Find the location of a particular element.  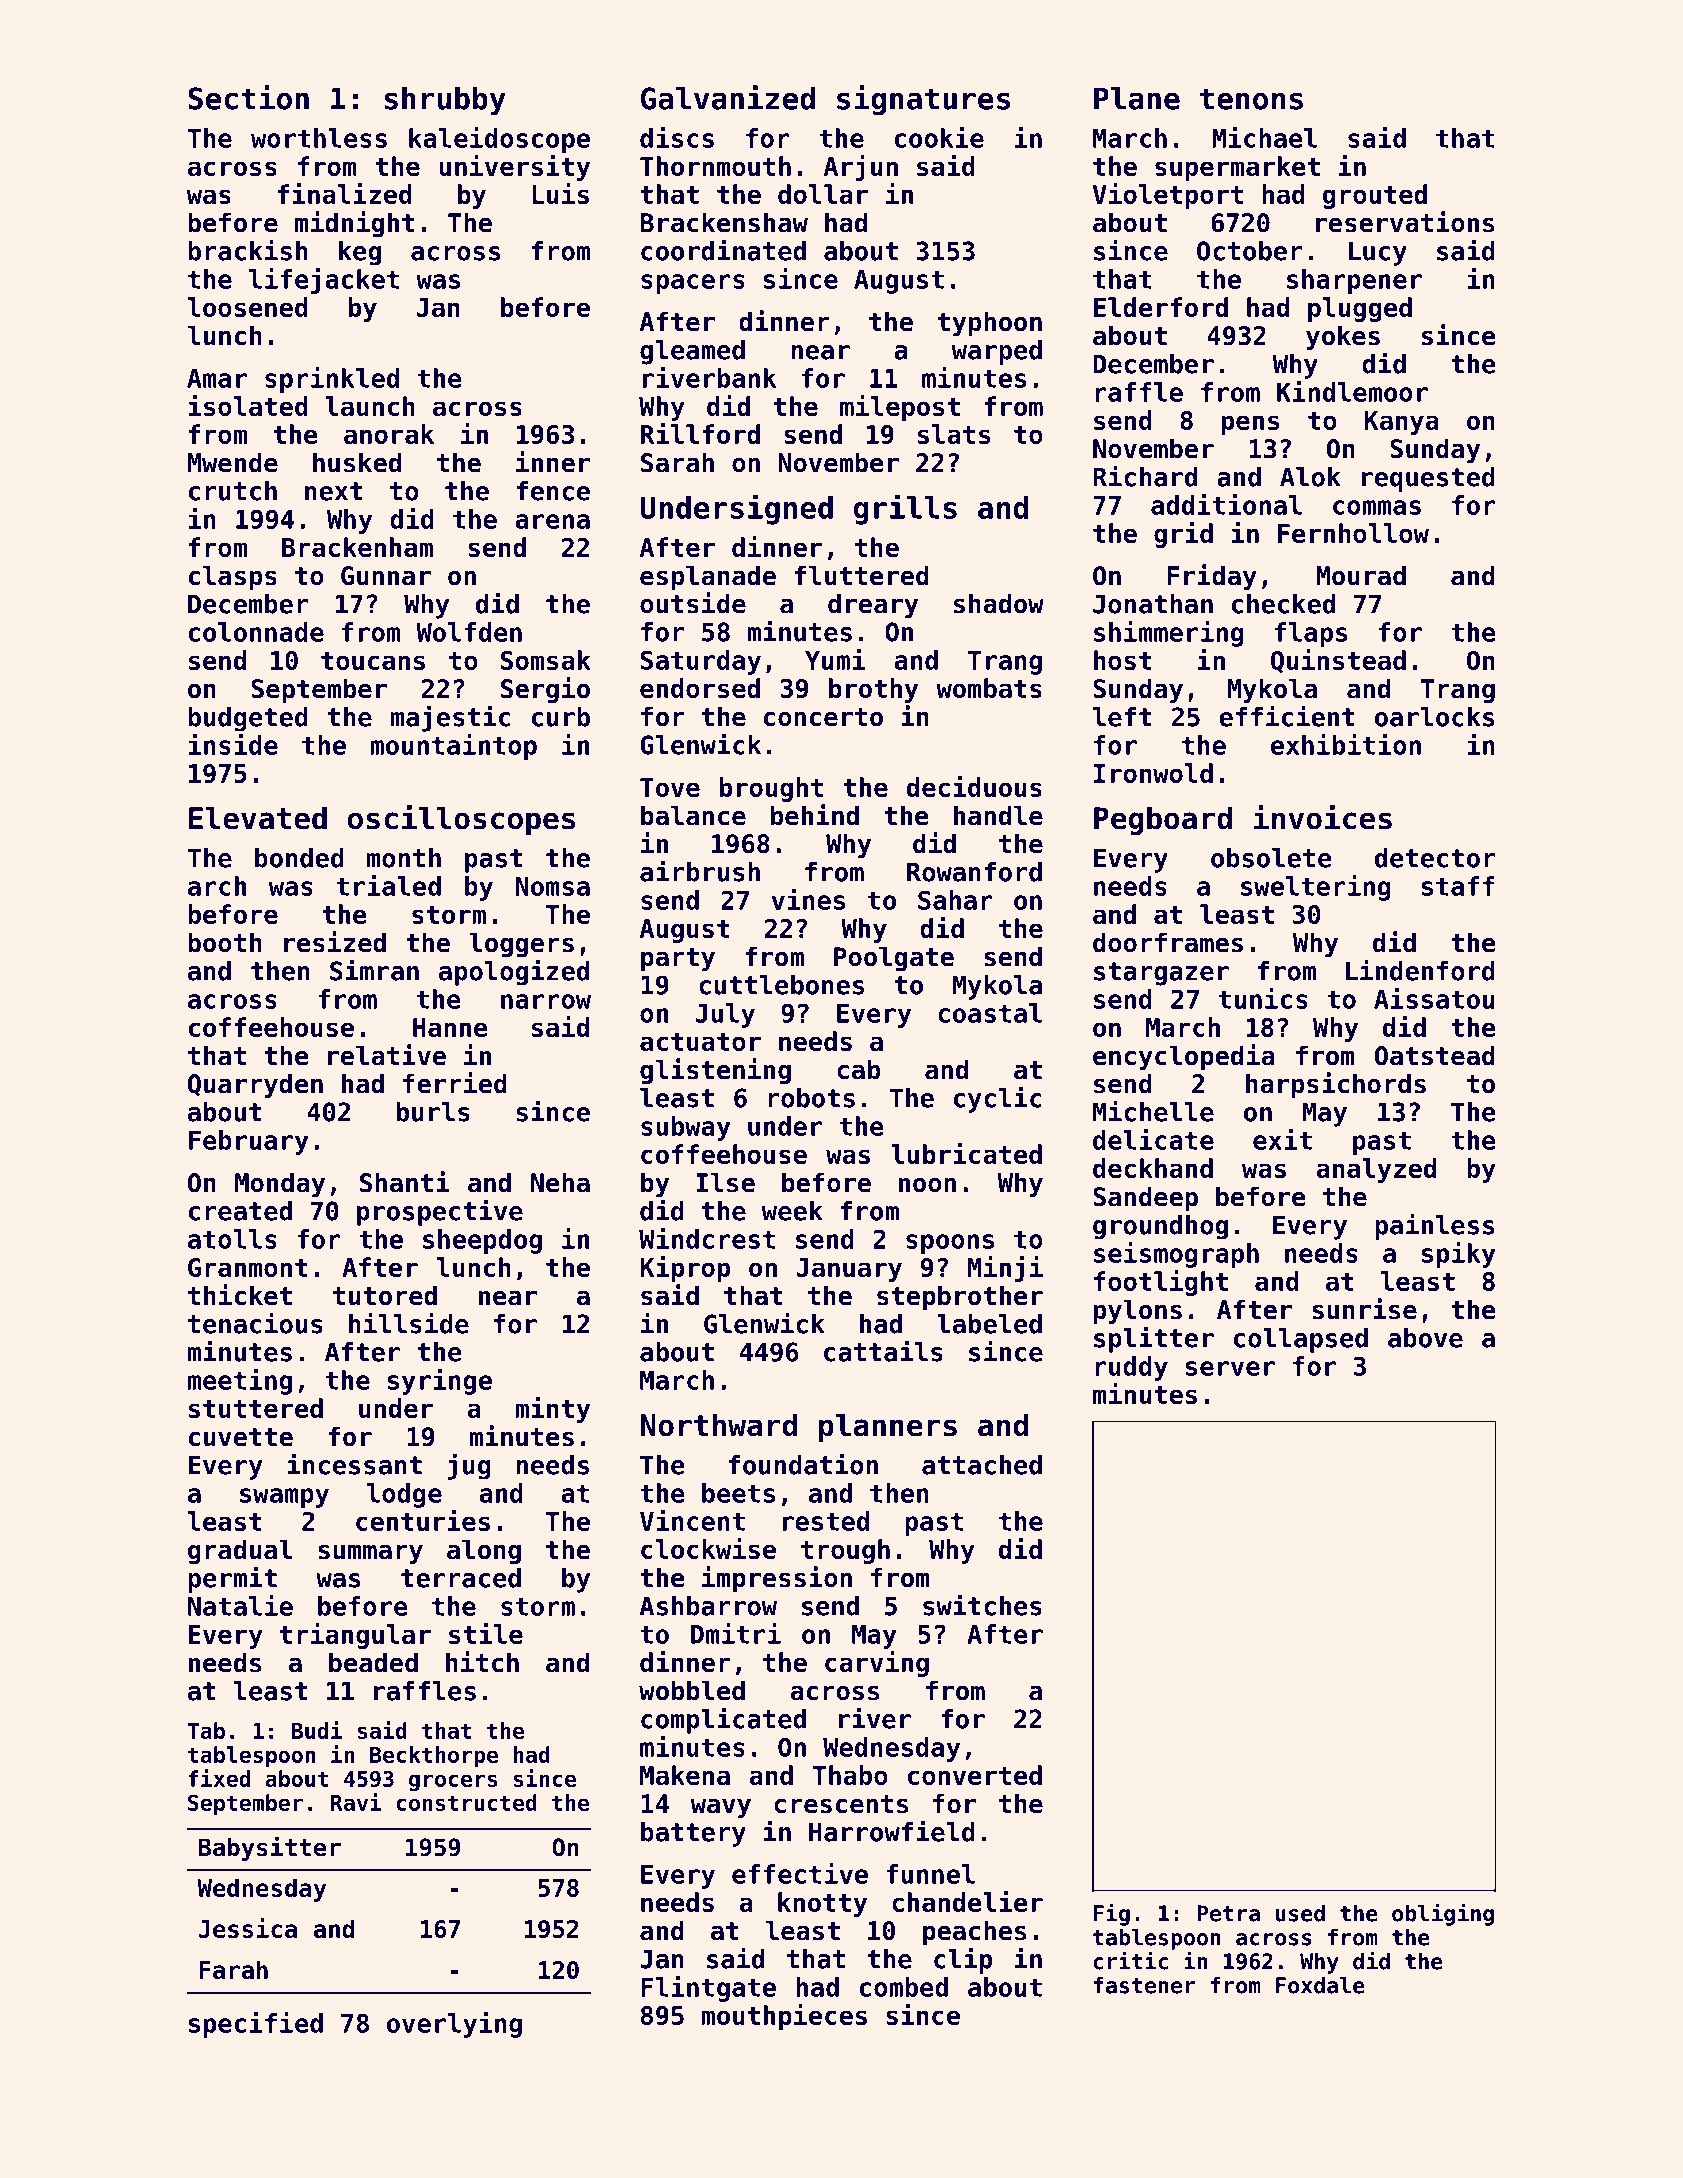

jug is located at coordinates (469, 1466).
